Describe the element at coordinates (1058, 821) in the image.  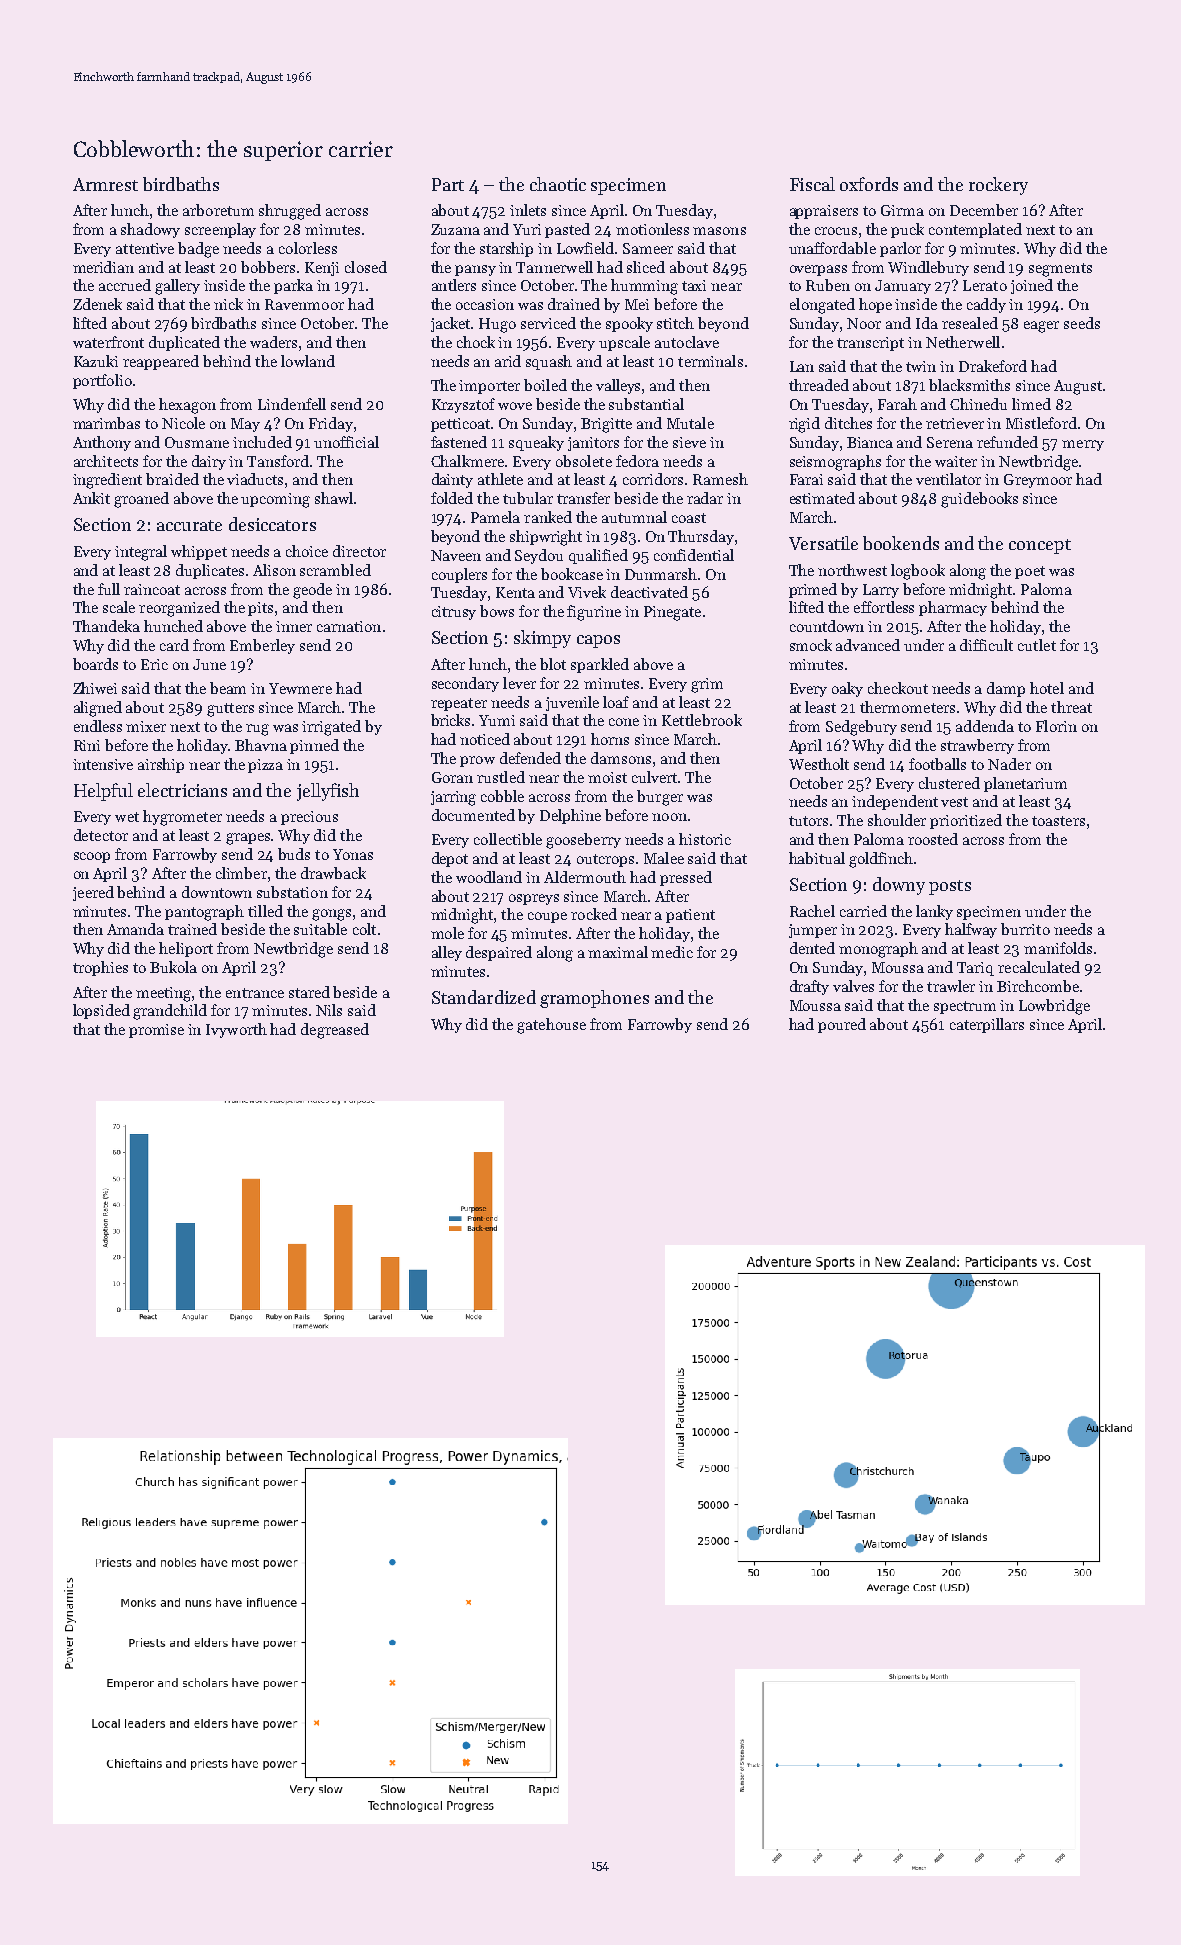
I see `toasters` at that location.
